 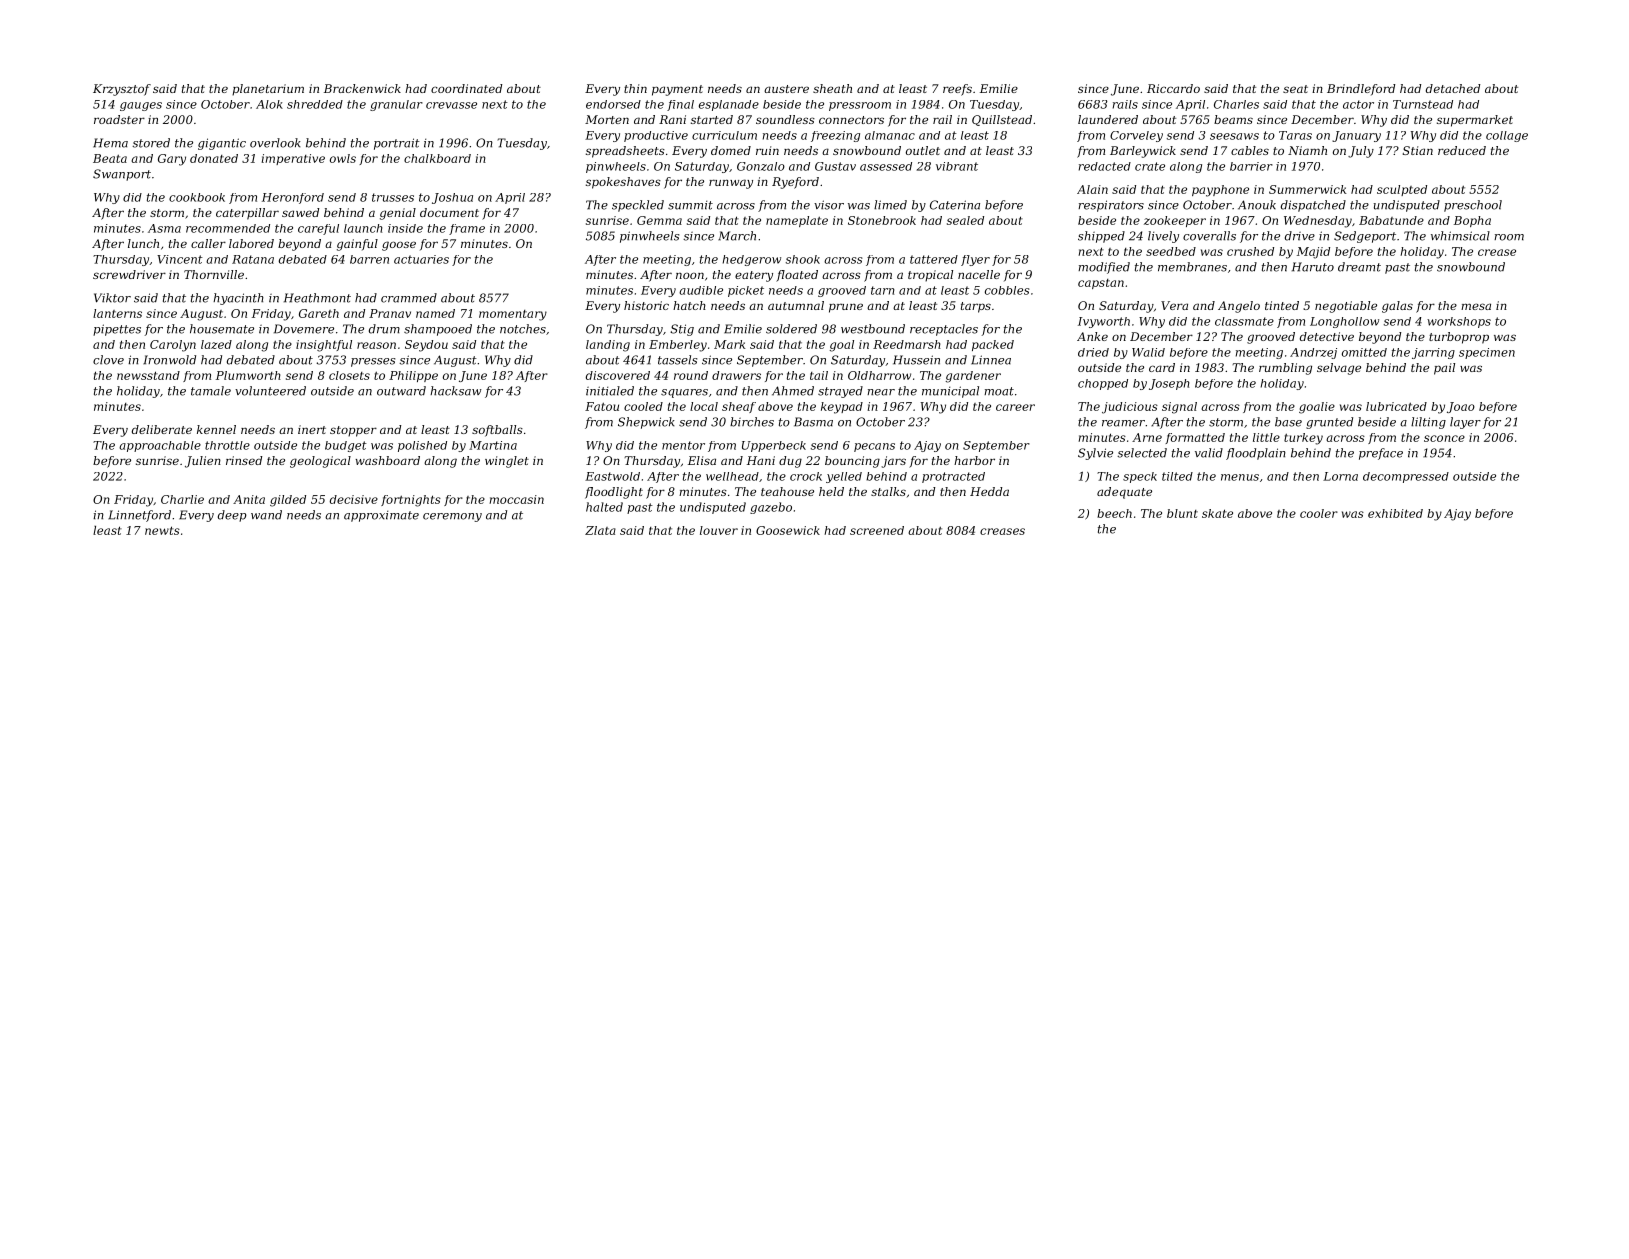 I want to click on seat, so click(x=1295, y=89).
